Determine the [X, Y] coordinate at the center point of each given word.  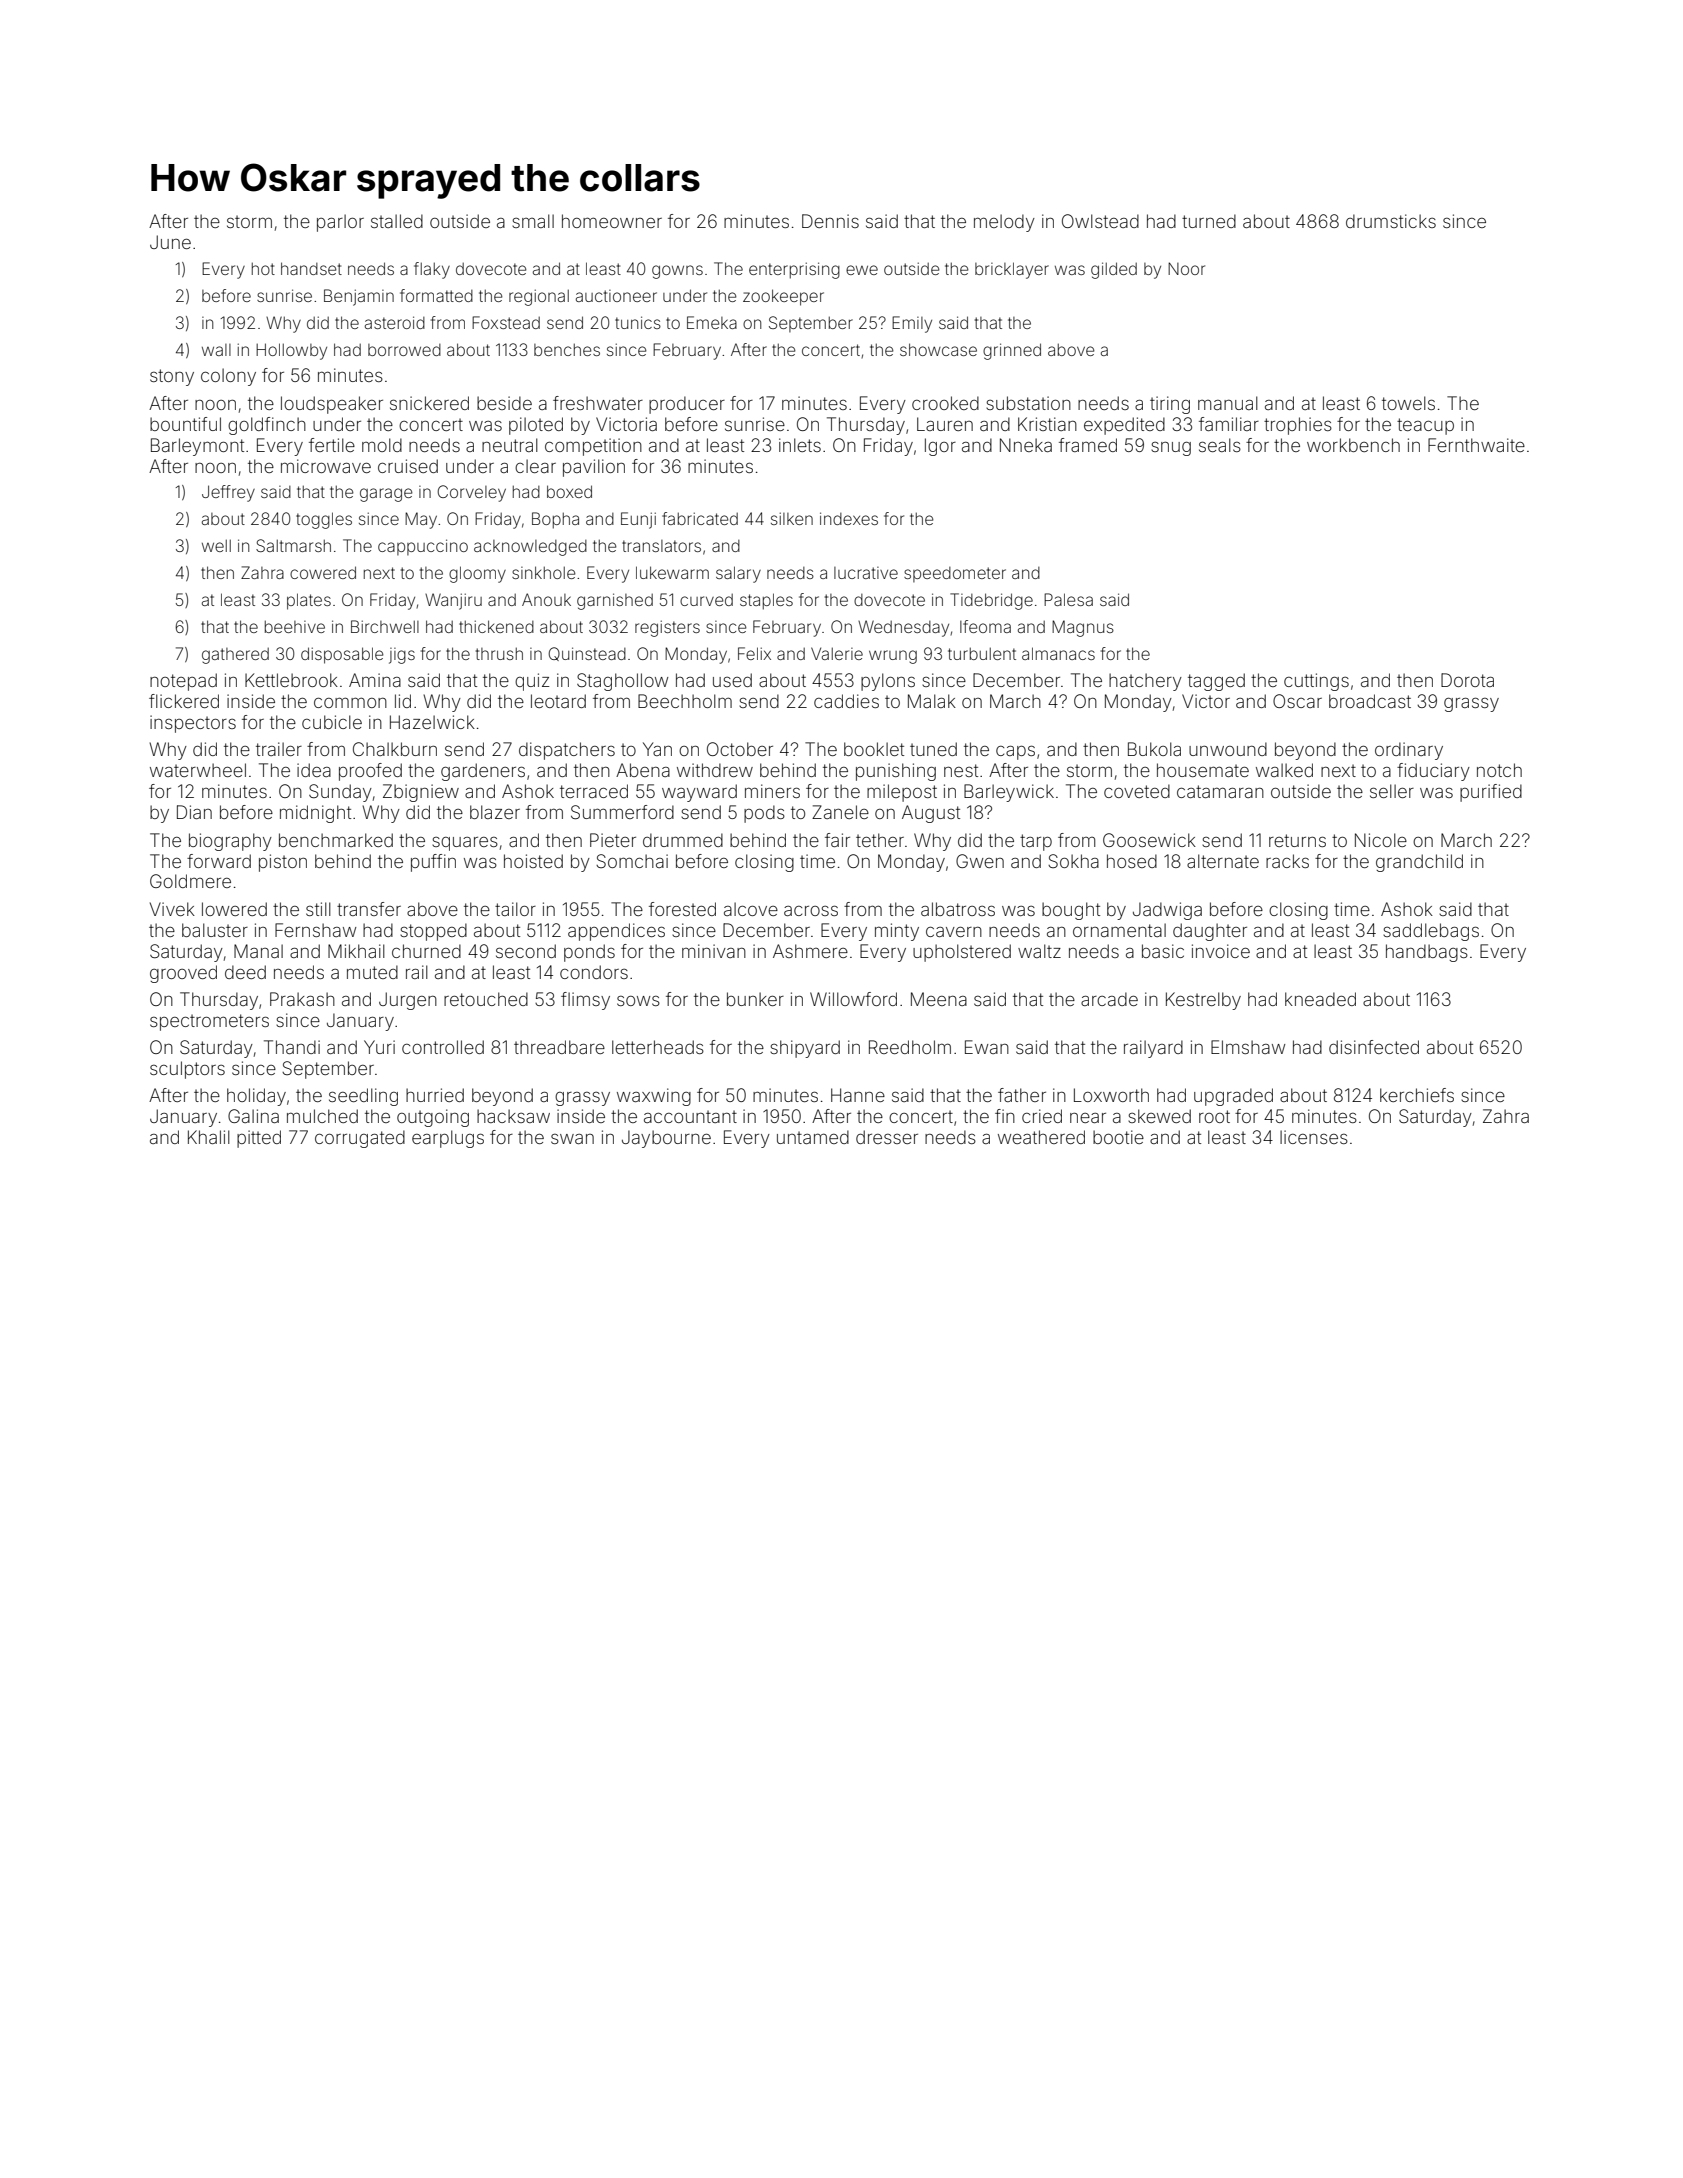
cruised [408, 466]
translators [661, 546]
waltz [1039, 951]
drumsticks [1391, 221]
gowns [677, 272]
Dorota [1467, 680]
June [170, 242]
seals [1220, 445]
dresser [887, 1137]
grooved [183, 974]
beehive [295, 626]
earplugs [448, 1139]
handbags [1427, 953]
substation [1028, 403]
